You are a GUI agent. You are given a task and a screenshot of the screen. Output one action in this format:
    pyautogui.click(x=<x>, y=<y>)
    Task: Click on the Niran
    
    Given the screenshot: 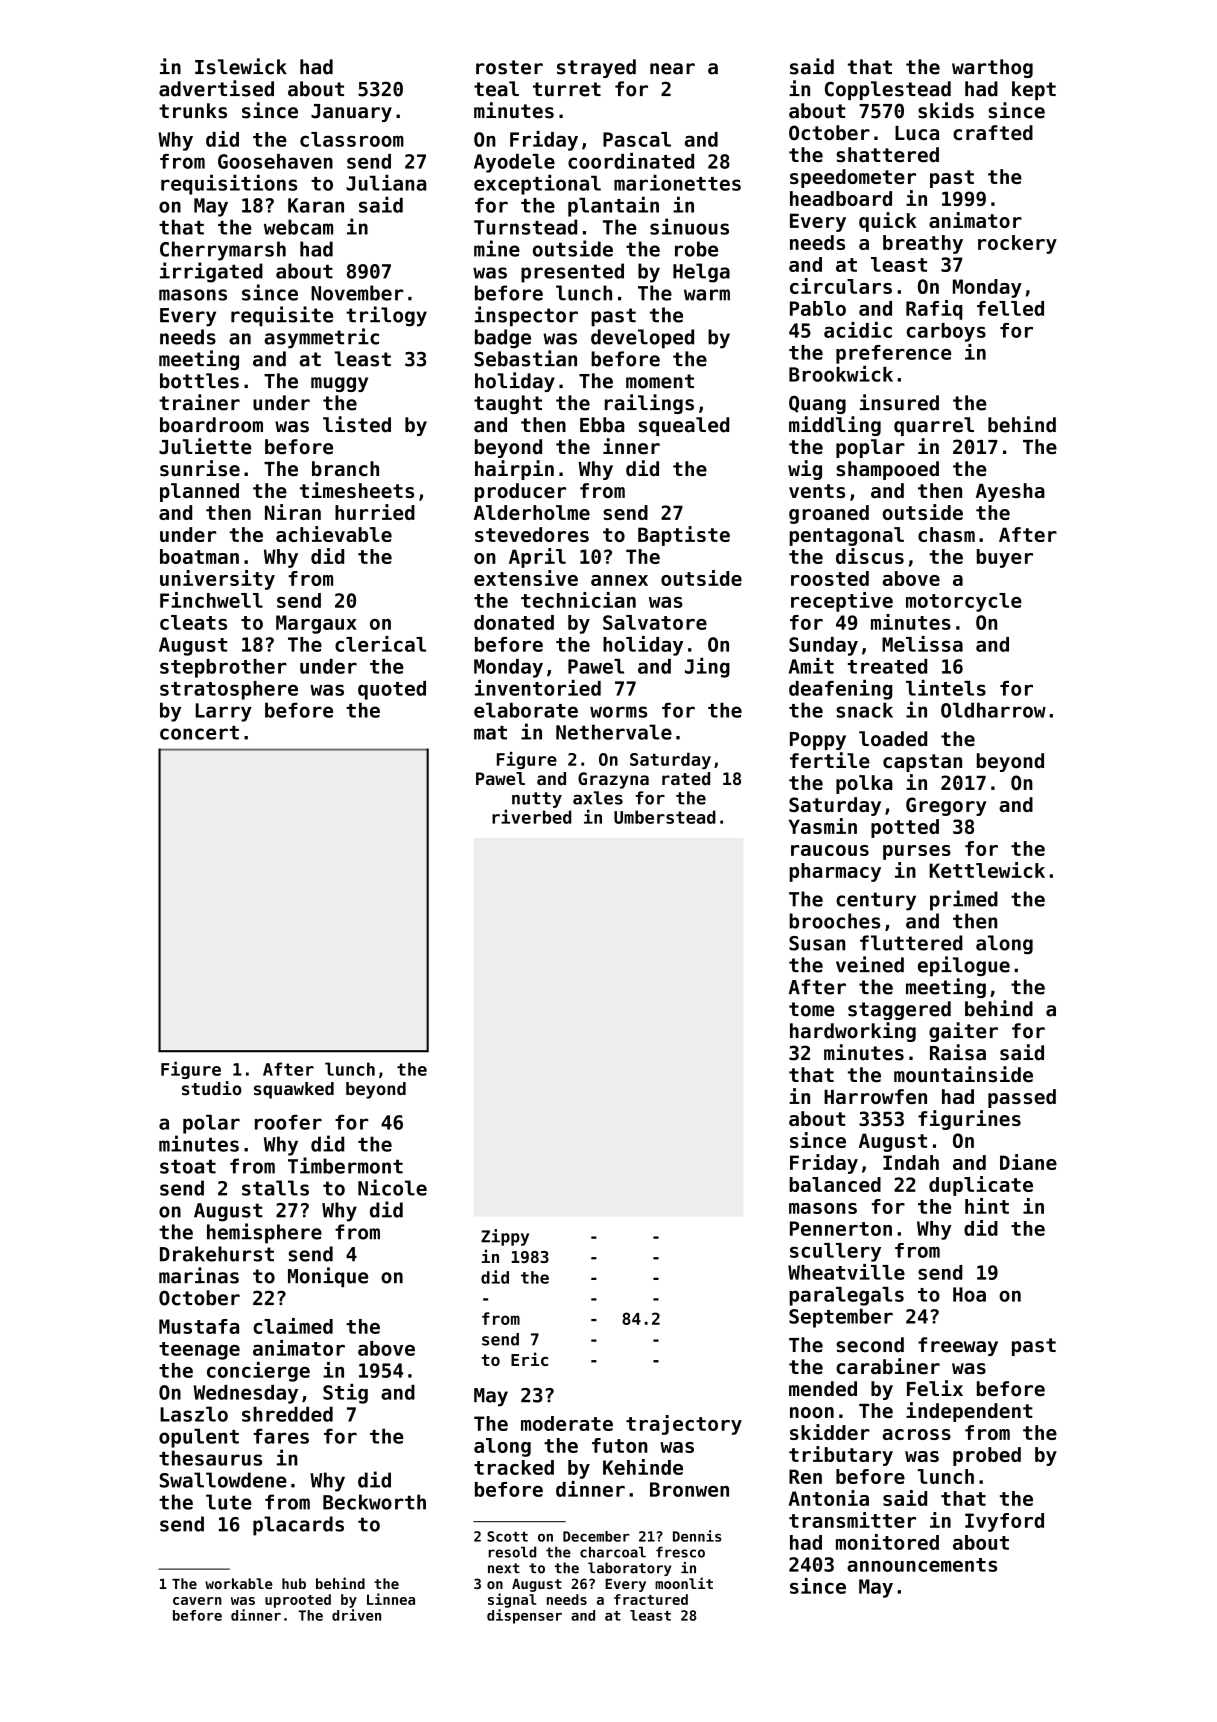 What is the action you would take?
    pyautogui.click(x=293, y=512)
